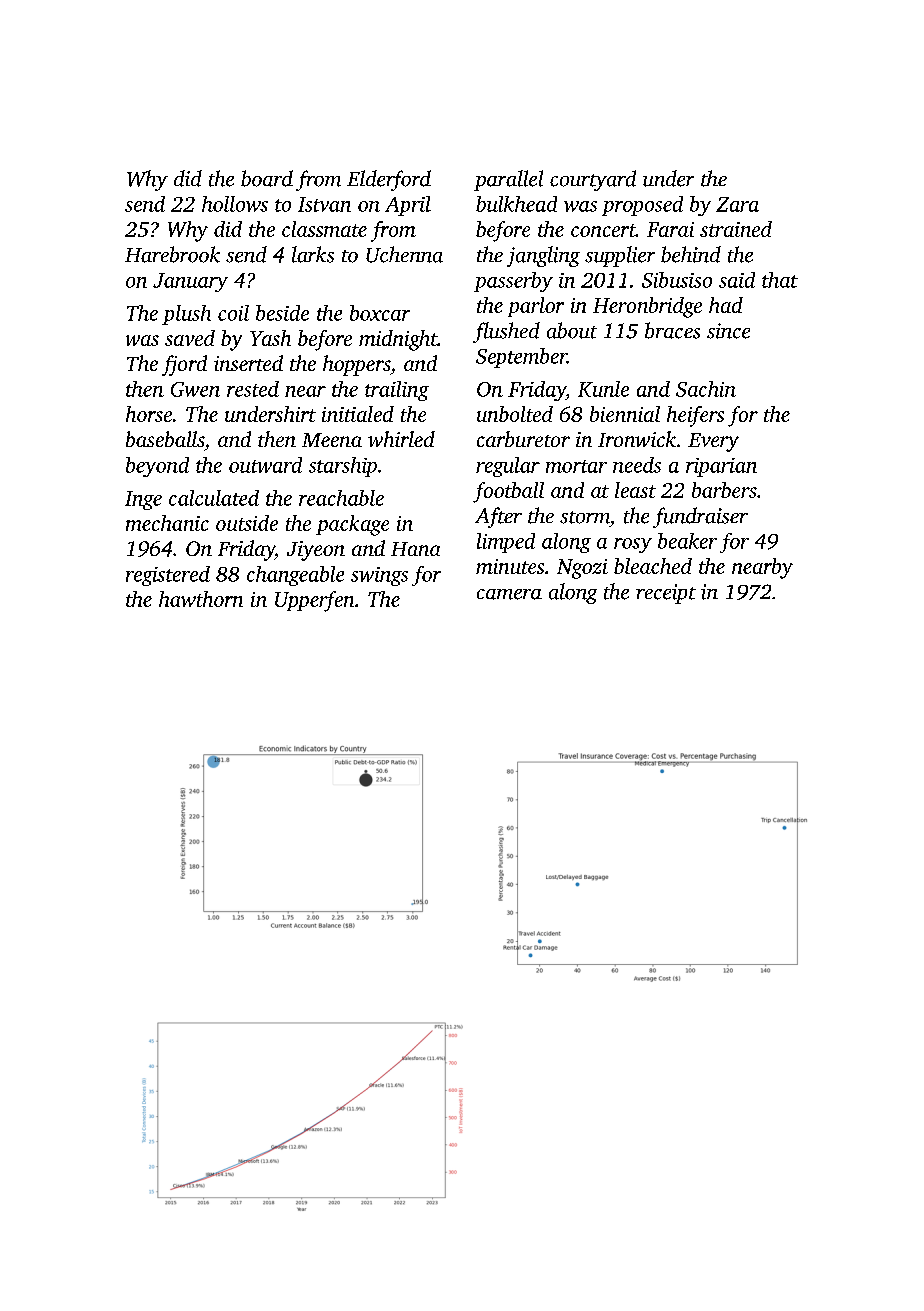 Image resolution: width=924 pixels, height=1311 pixels. What do you see at coordinates (508, 180) in the document?
I see `parallel` at bounding box center [508, 180].
